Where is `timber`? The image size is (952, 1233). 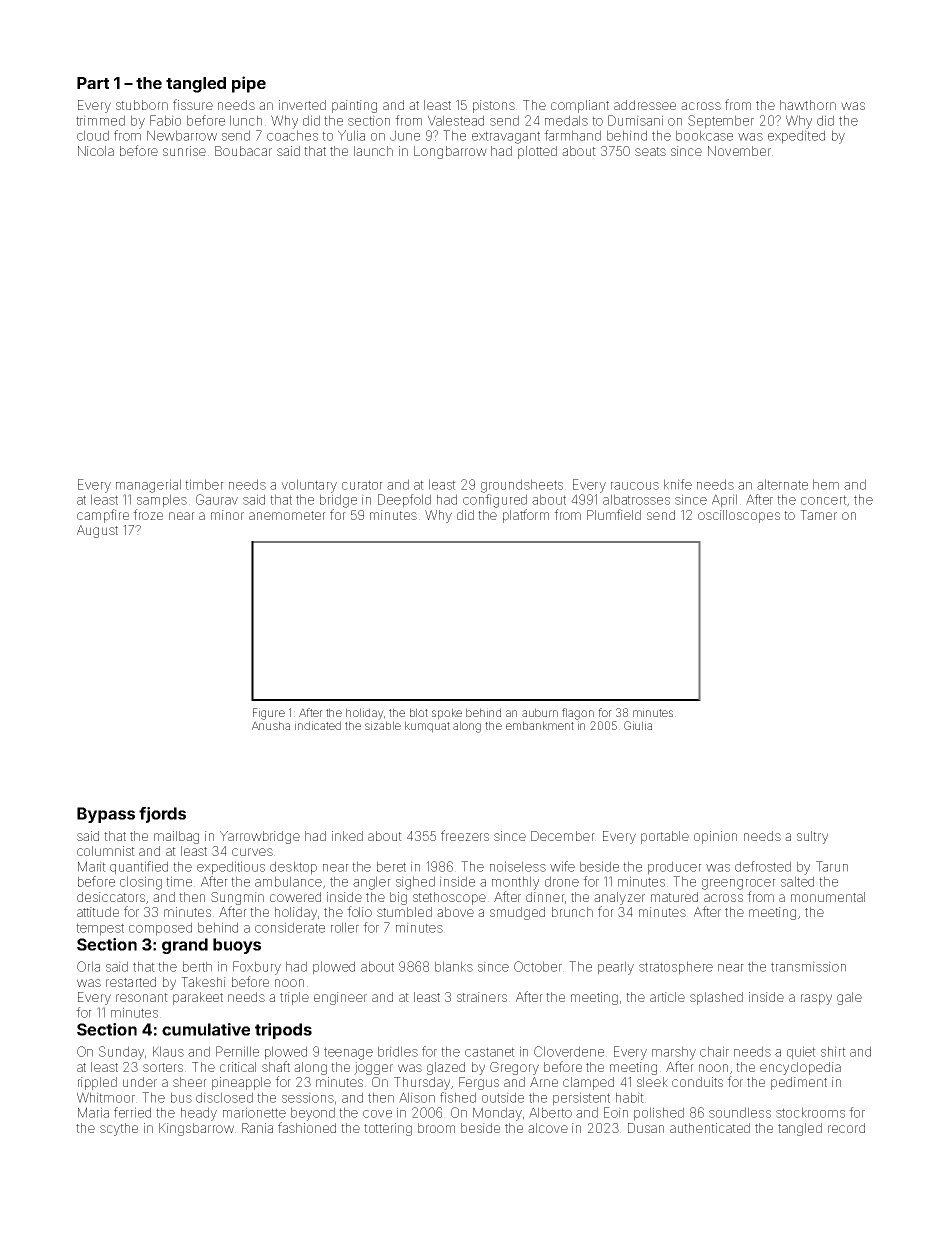
timber is located at coordinates (204, 484).
